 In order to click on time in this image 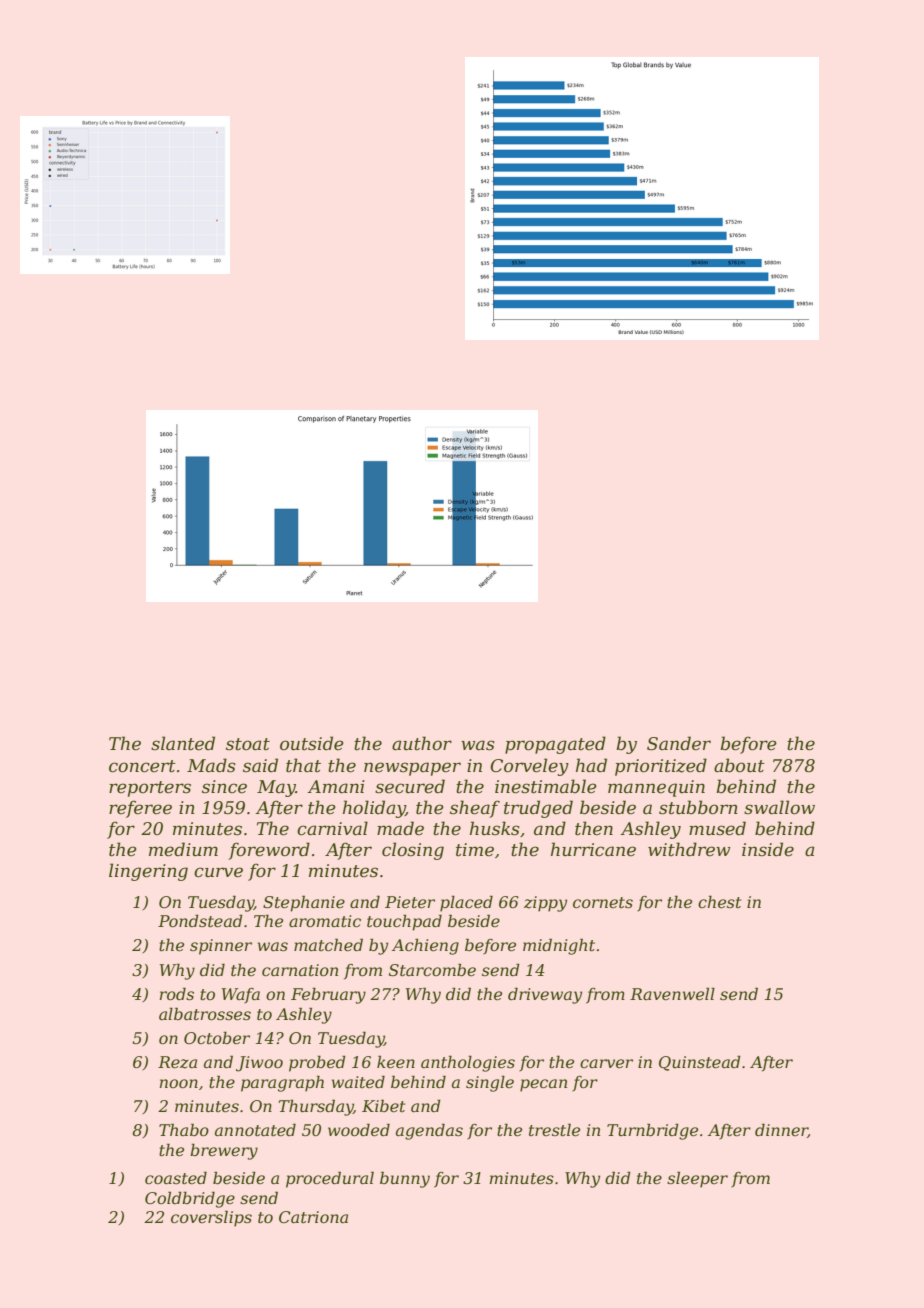, I will do `click(475, 850)`.
